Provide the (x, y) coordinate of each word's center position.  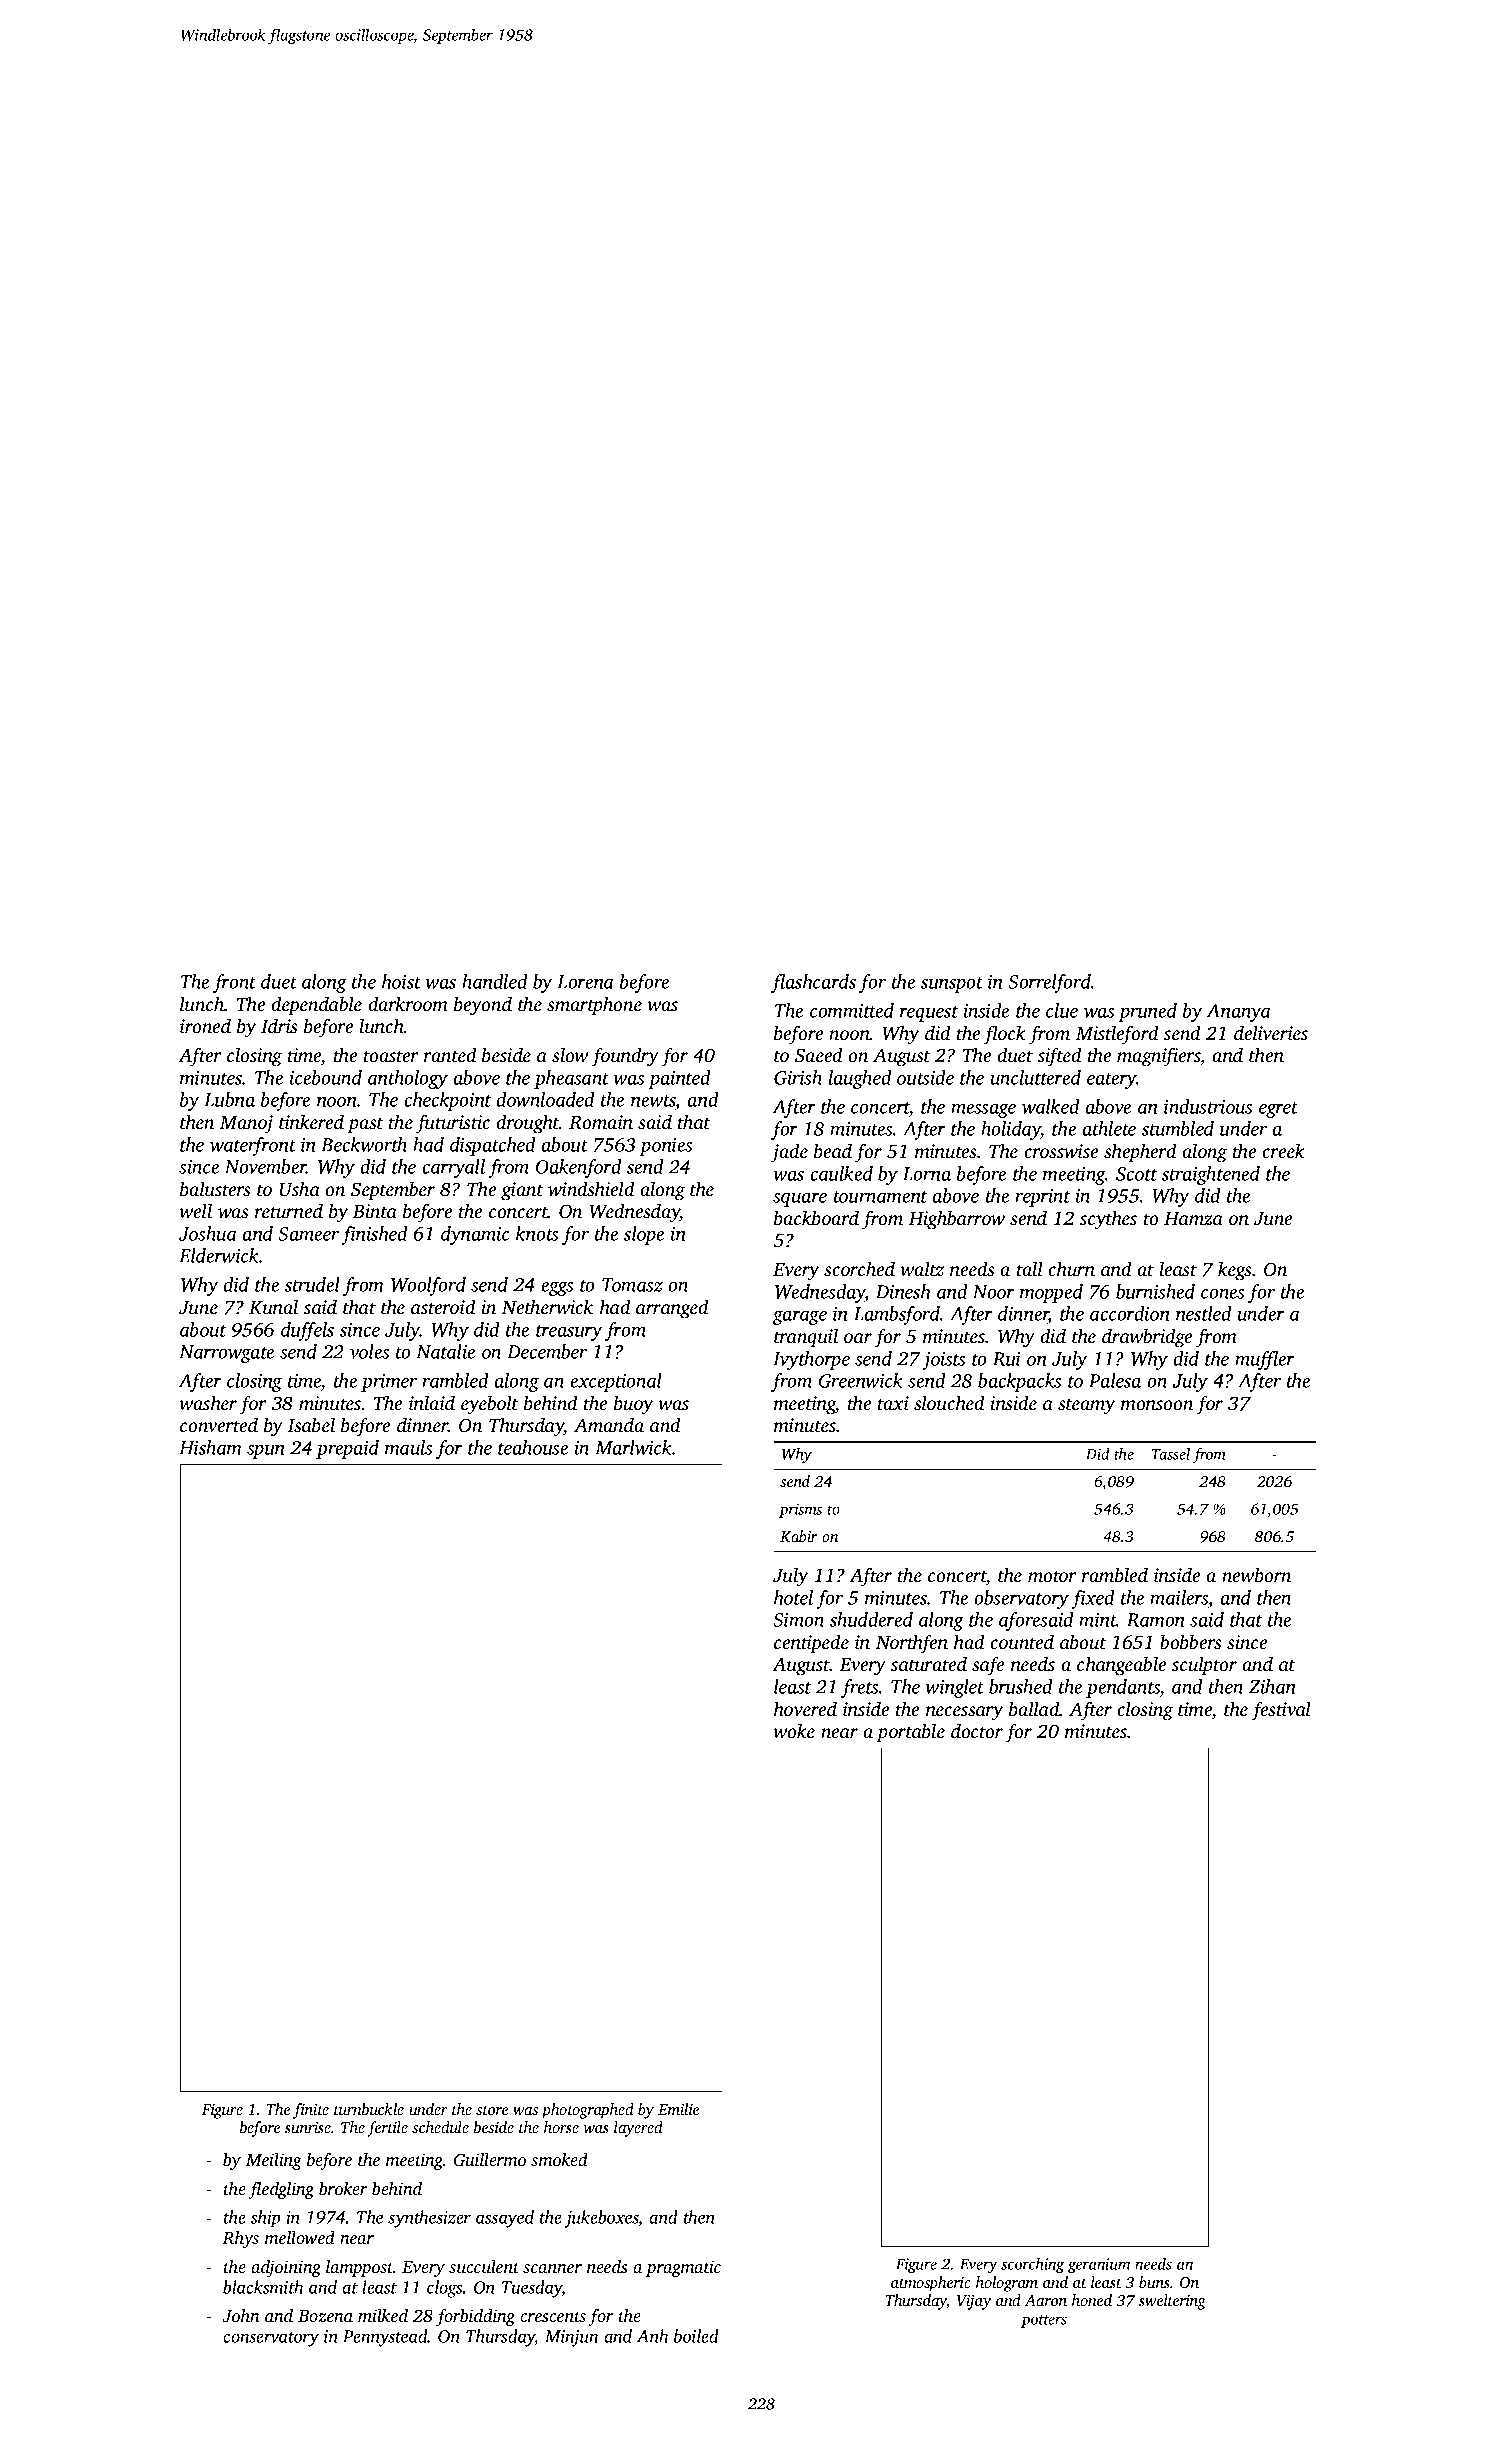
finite (311, 2111)
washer (208, 1402)
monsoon (1157, 1405)
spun (266, 1452)
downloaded (545, 1099)
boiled (696, 2336)
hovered (805, 1708)
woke (794, 1730)
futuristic (453, 1124)
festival (1281, 1711)
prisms (800, 1510)
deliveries (1271, 1032)
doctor (977, 1730)
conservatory (271, 2339)
